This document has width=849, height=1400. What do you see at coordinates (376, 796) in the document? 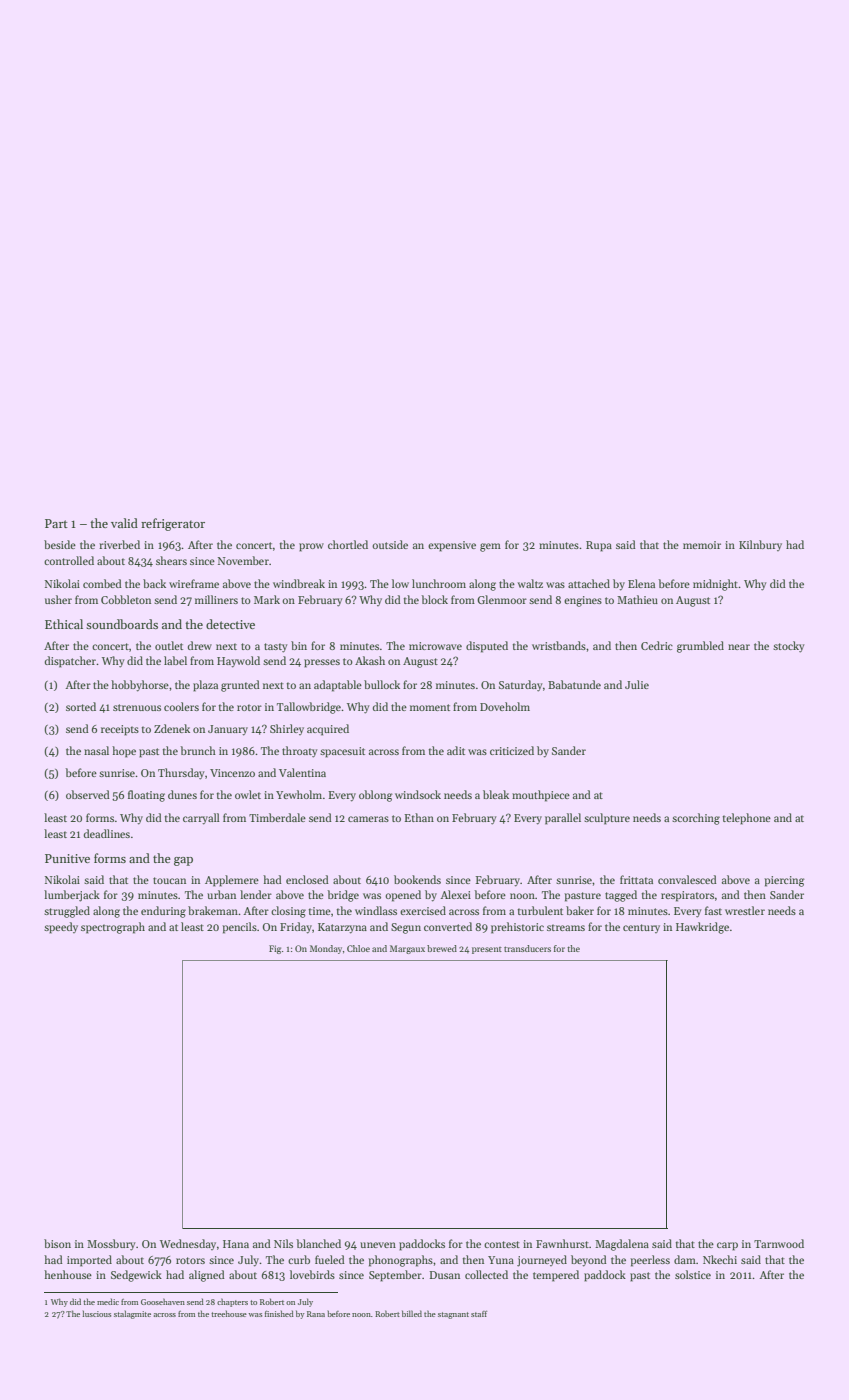
I see `oblong` at bounding box center [376, 796].
